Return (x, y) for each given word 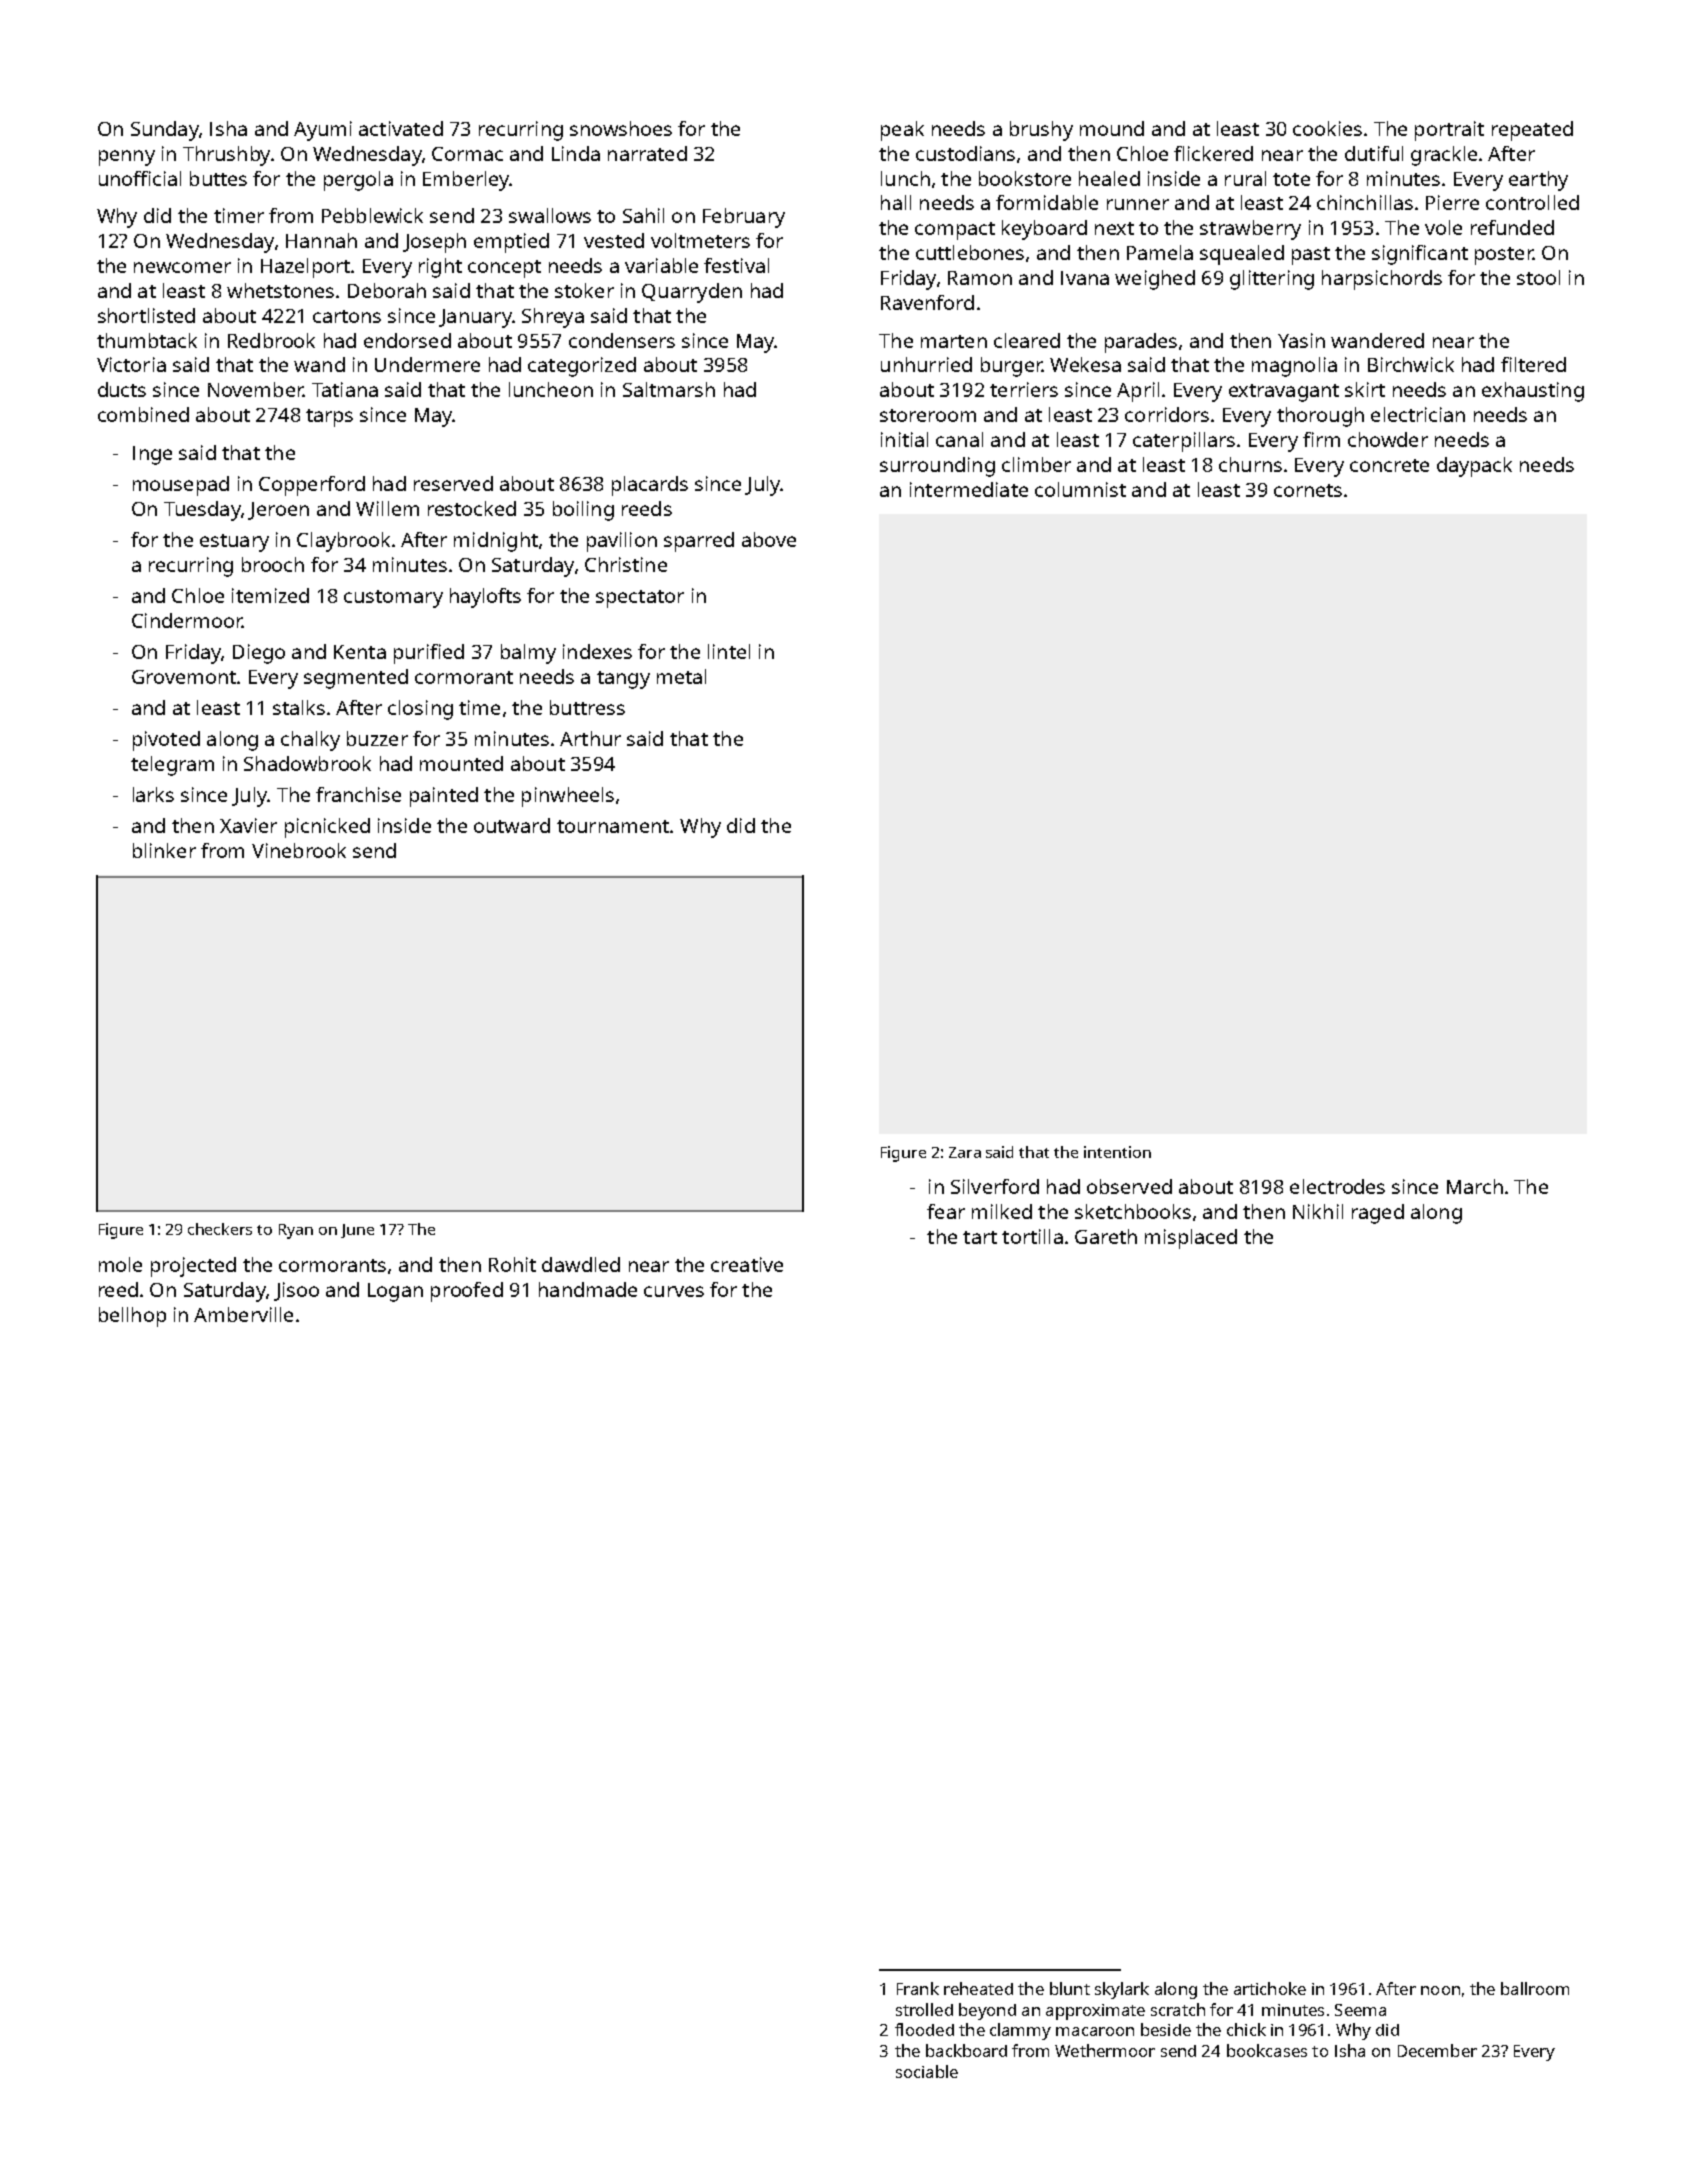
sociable (927, 2071)
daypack (1474, 467)
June (357, 1231)
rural (1245, 178)
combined (143, 414)
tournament (613, 826)
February (744, 218)
